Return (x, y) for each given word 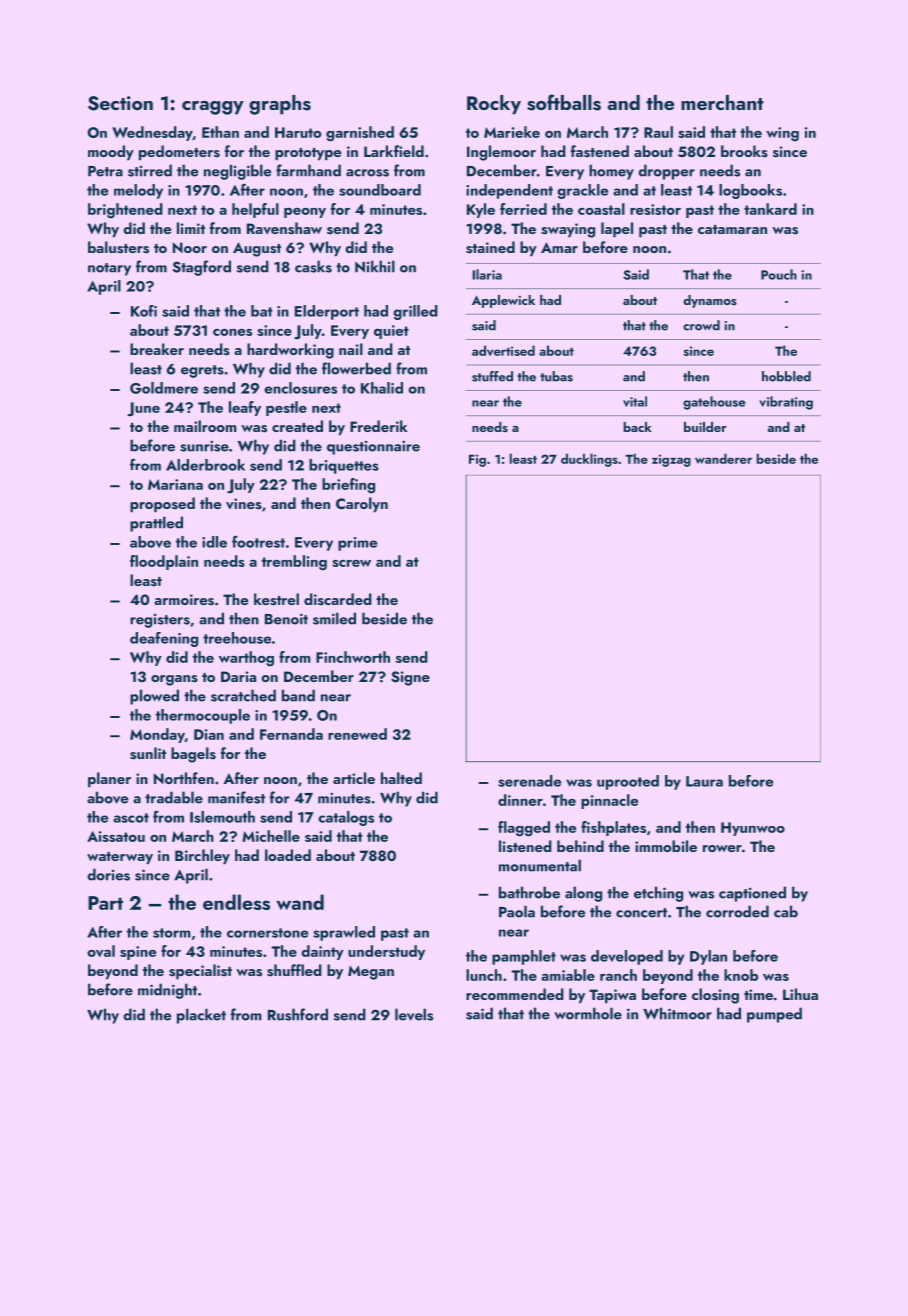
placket (201, 1016)
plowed (154, 697)
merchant (722, 102)
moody (111, 152)
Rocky (494, 105)
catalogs (346, 818)
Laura (704, 781)
